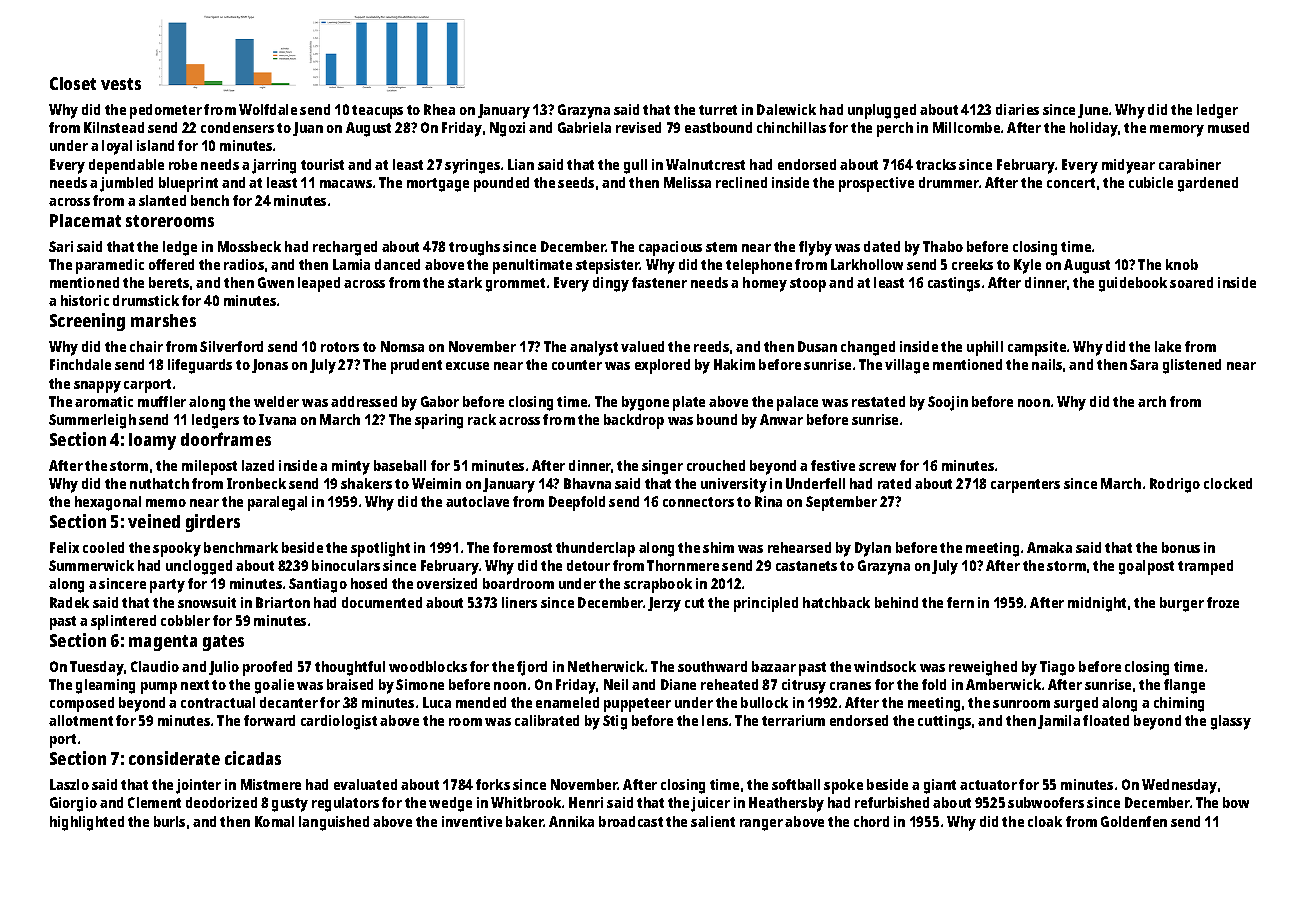 The width and height of the screenshot is (1308, 924). What do you see at coordinates (588, 565) in the screenshot?
I see `detour` at bounding box center [588, 565].
